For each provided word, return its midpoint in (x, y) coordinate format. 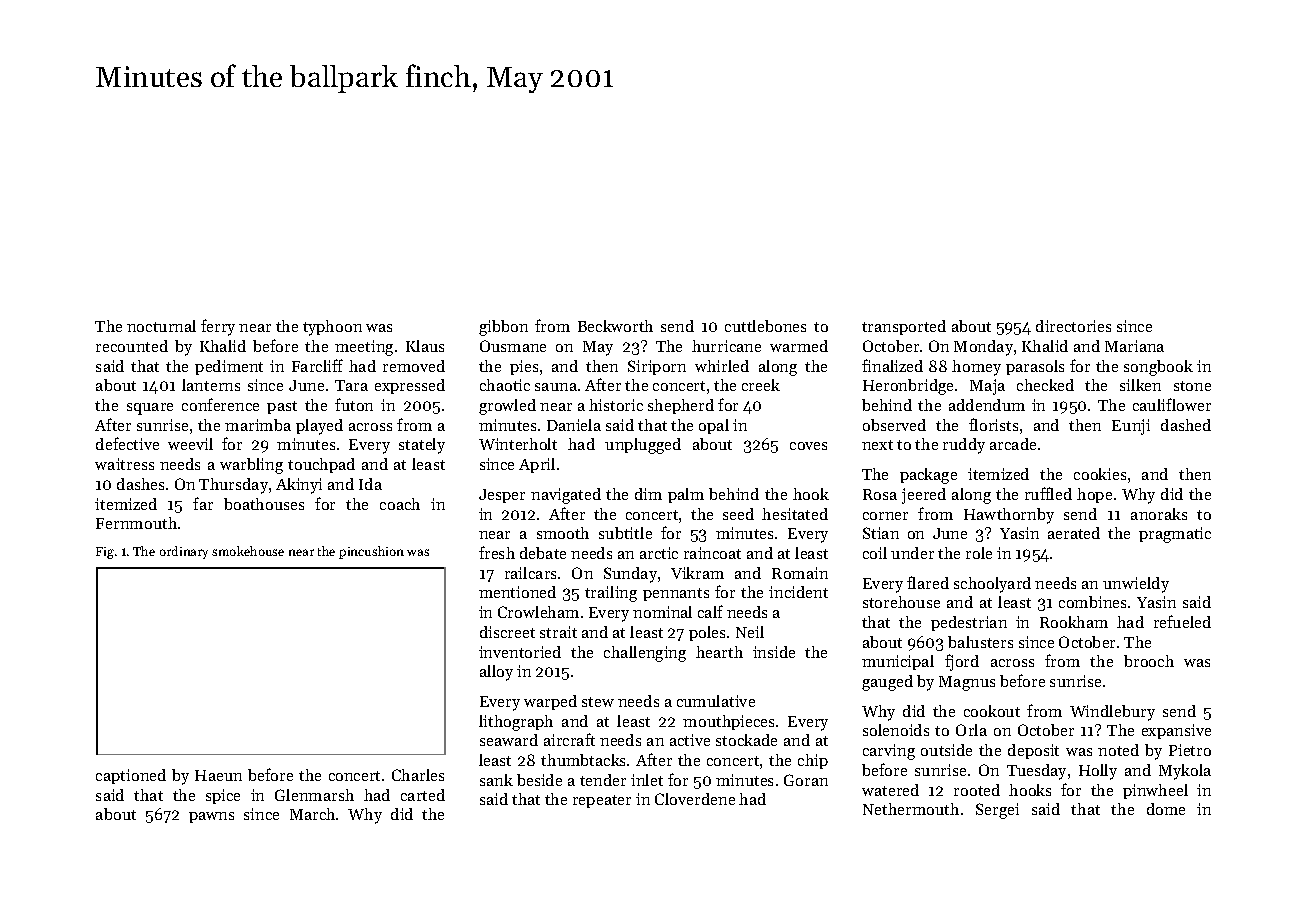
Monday (983, 348)
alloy (496, 673)
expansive (1176, 731)
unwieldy (1136, 585)
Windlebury (1112, 713)
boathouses (264, 504)
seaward (509, 740)
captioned (131, 776)
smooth (563, 533)
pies (524, 367)
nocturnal (161, 326)
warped (550, 702)
